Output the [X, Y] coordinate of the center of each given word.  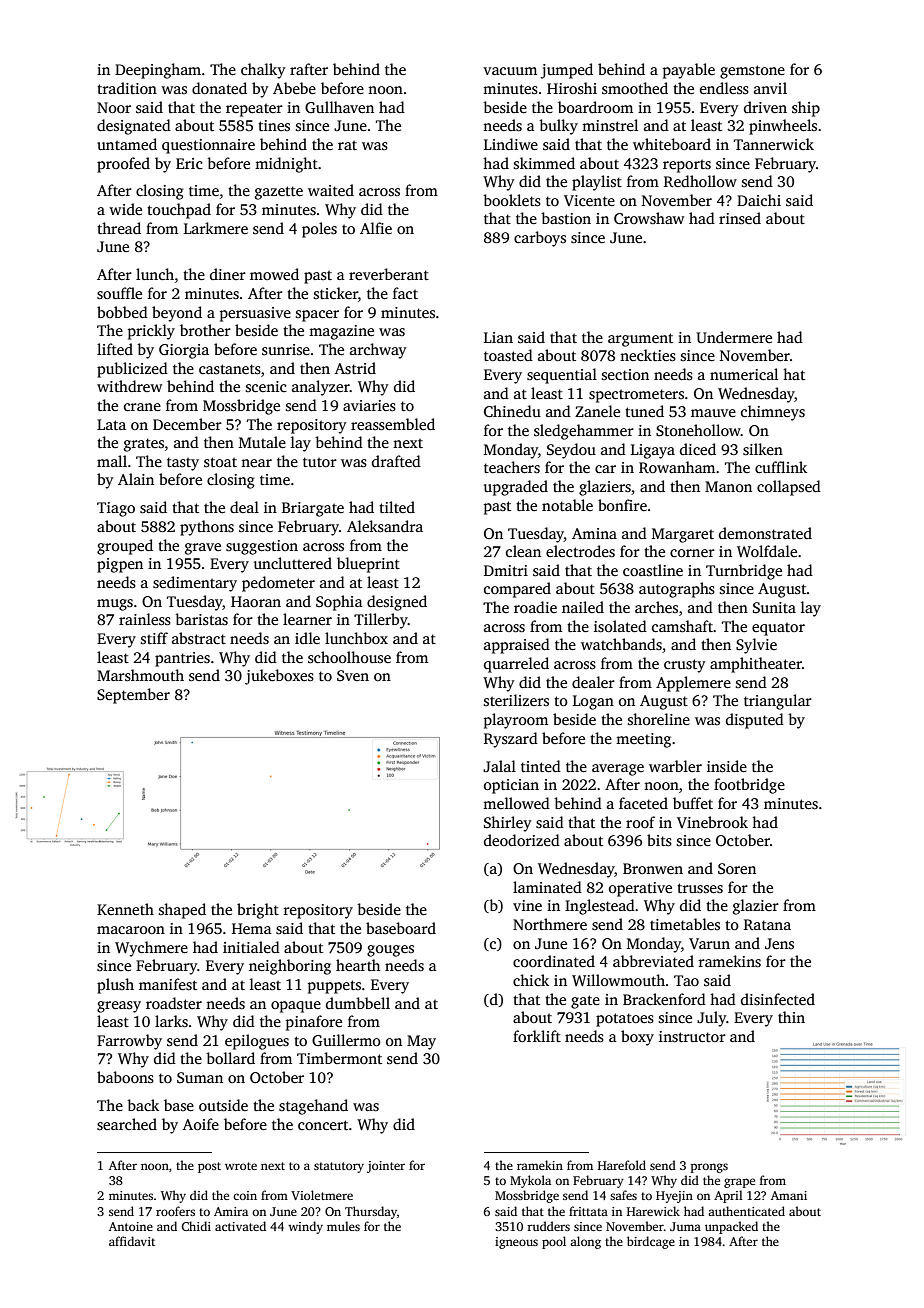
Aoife [201, 1124]
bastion [566, 218]
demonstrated [765, 533]
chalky [263, 71]
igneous [516, 1243]
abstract [199, 638]
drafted [396, 461]
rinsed [740, 218]
